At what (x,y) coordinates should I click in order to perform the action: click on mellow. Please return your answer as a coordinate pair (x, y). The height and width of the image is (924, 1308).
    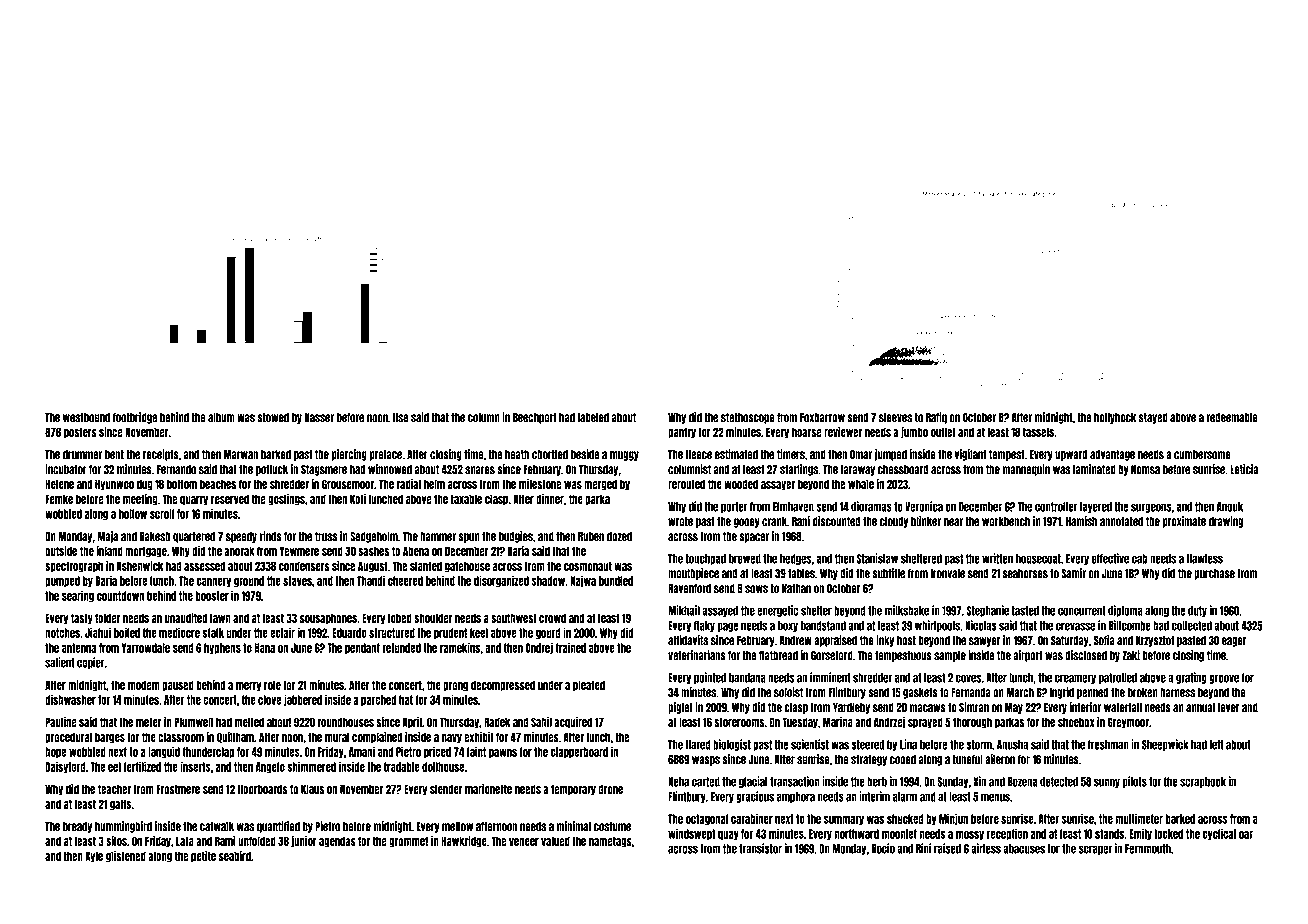
    Looking at the image, I should click on (457, 827).
